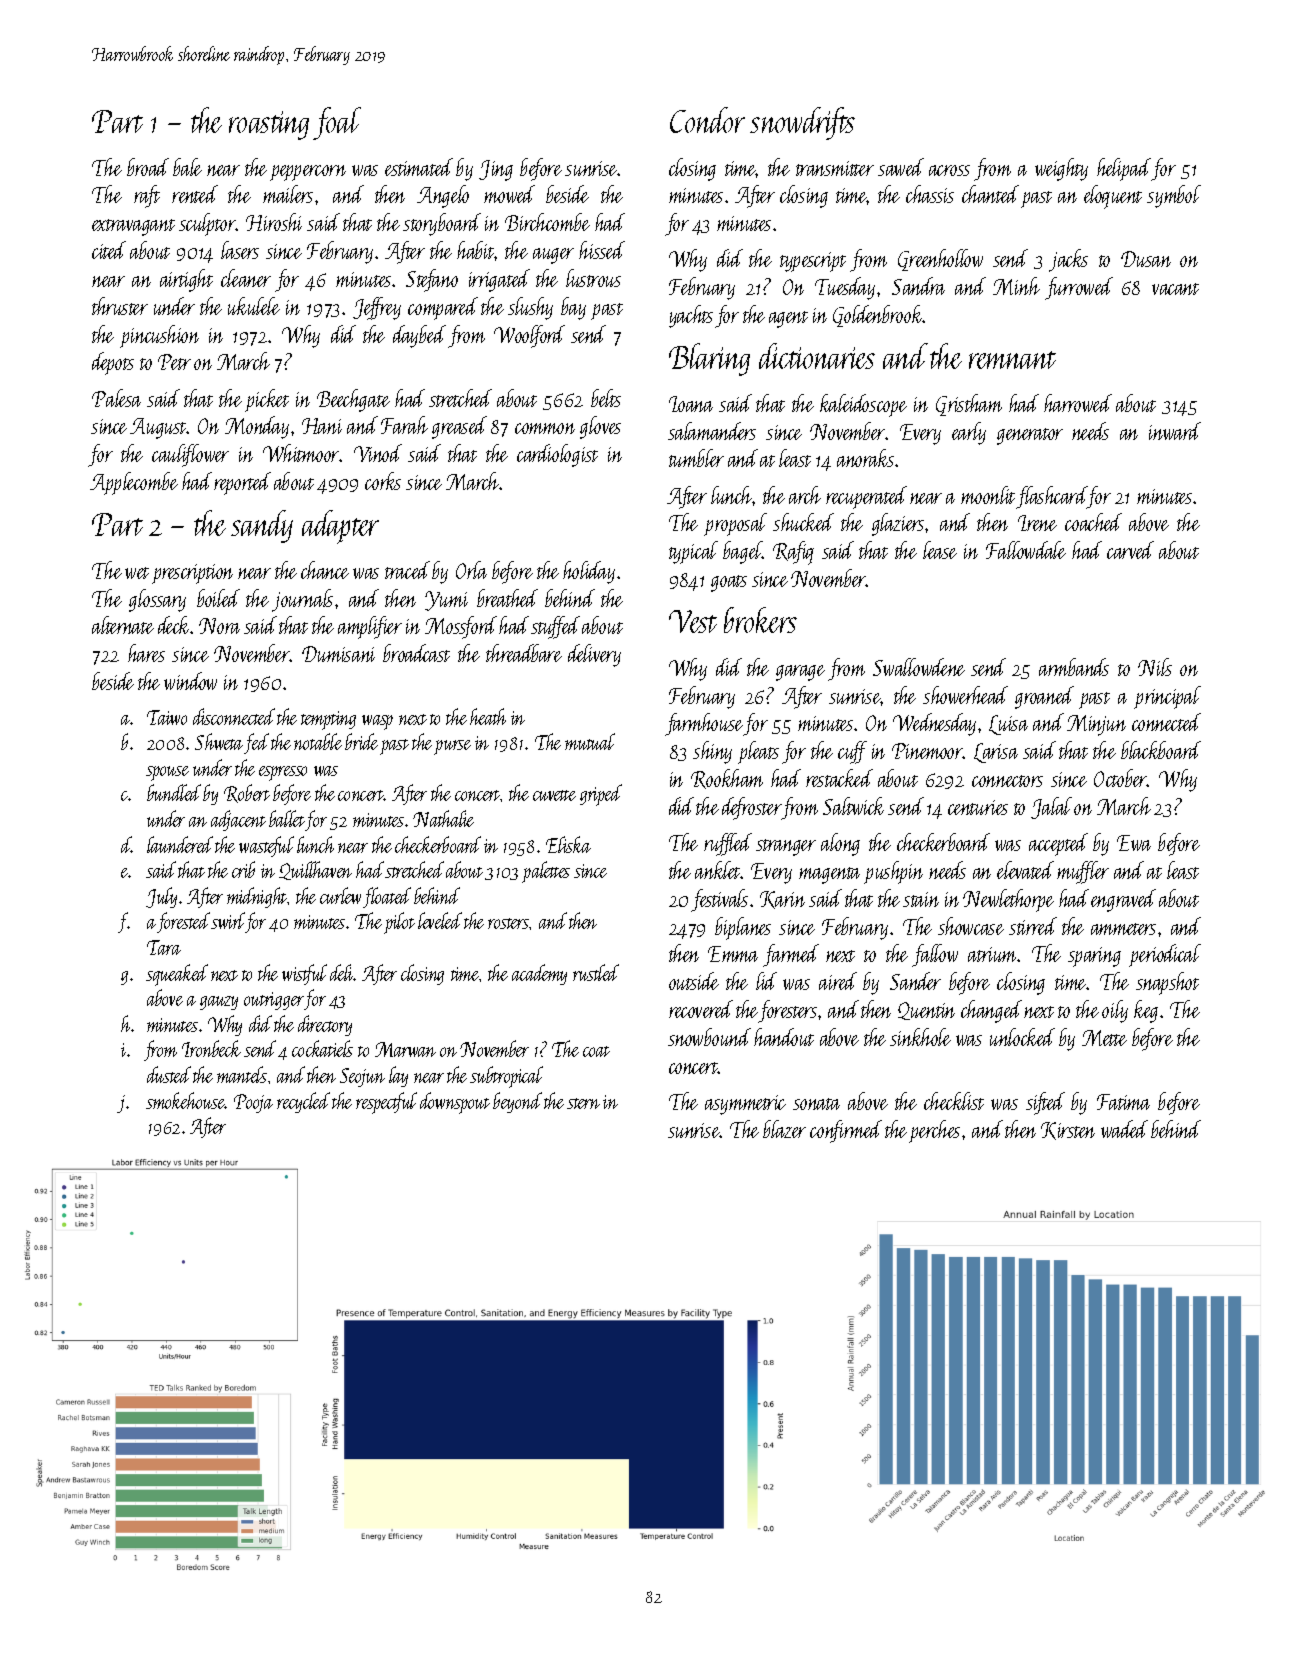  I want to click on roasting, so click(269, 125).
